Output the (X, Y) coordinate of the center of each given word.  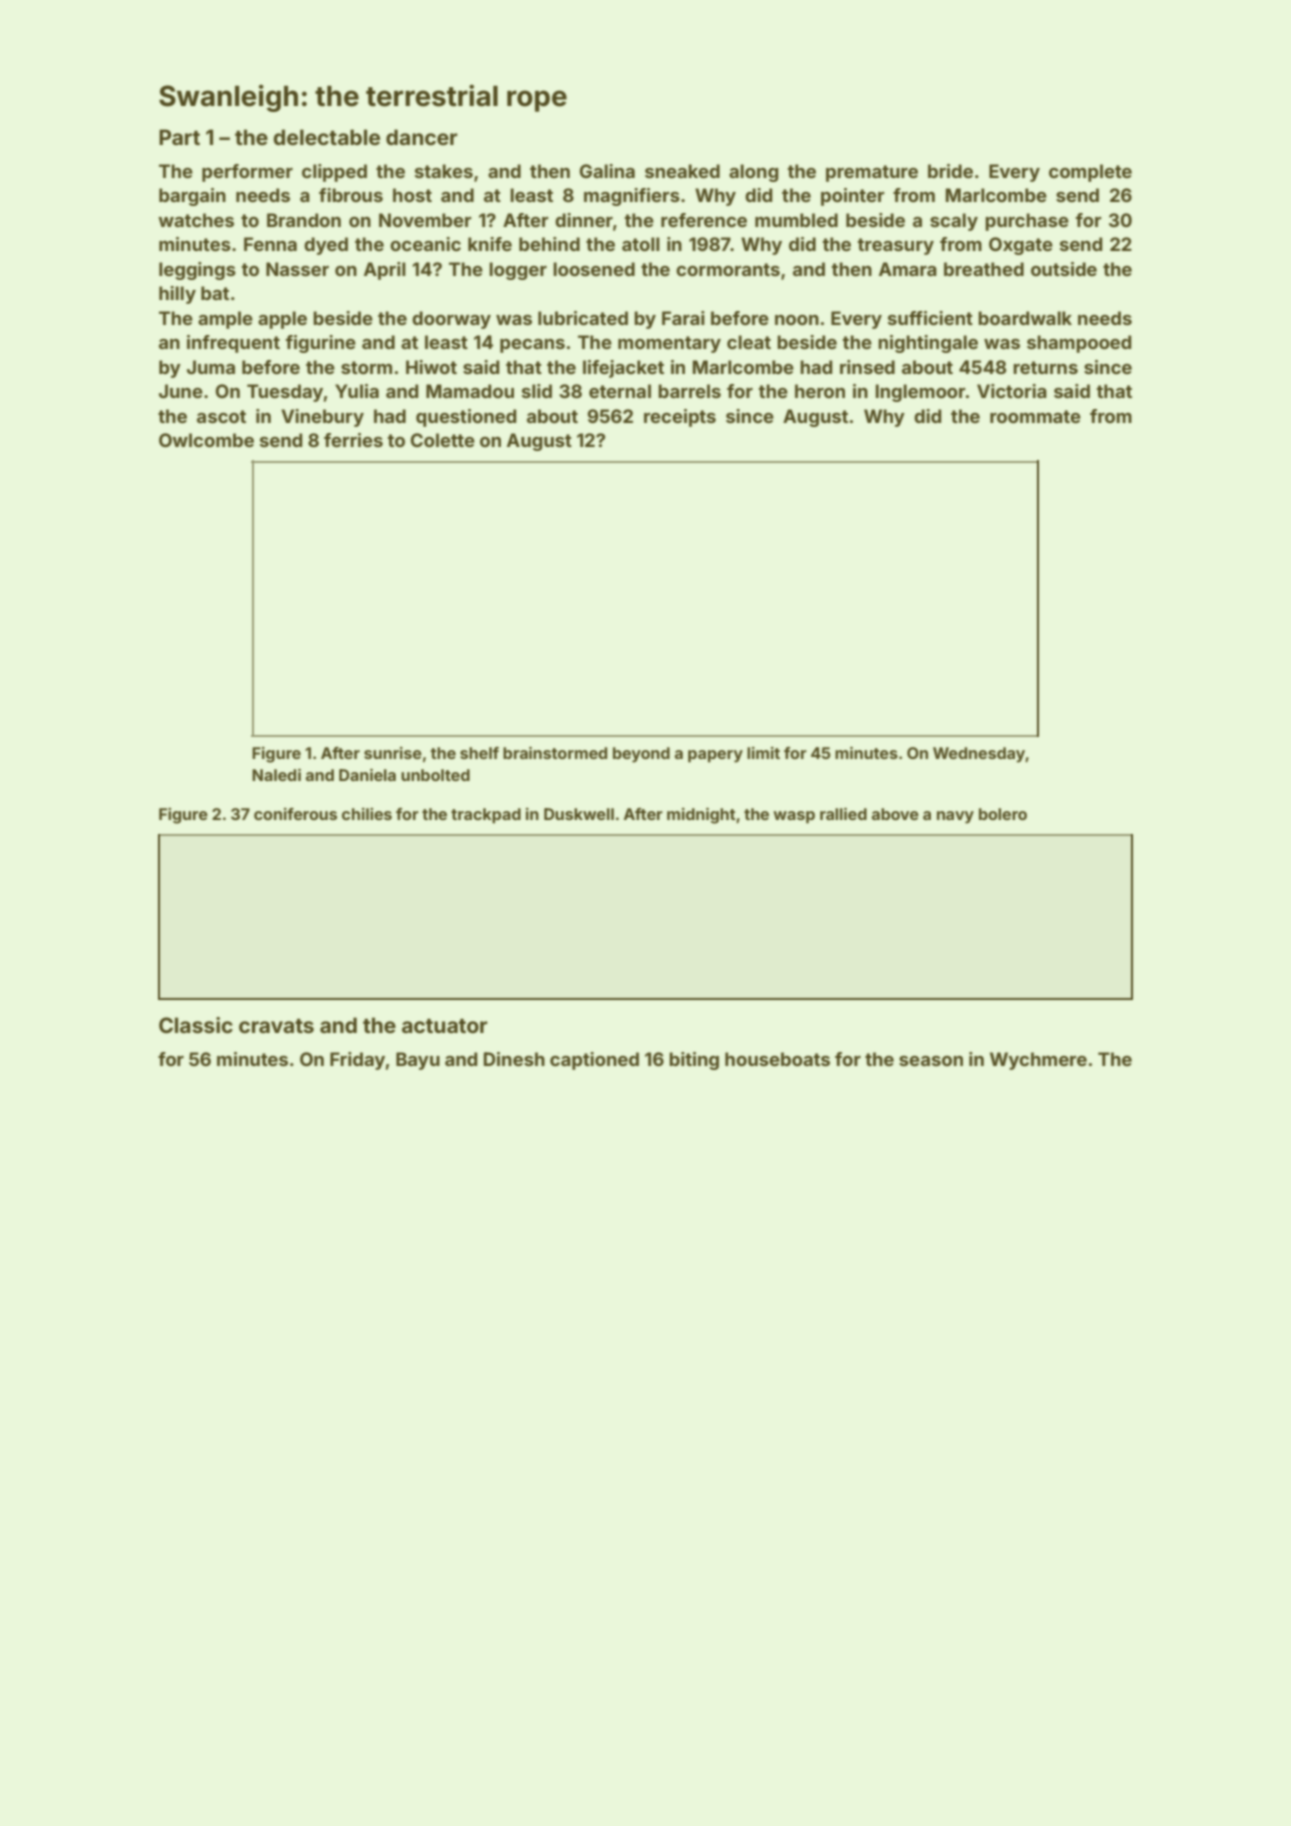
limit (763, 753)
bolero (1003, 814)
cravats (276, 1026)
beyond (641, 755)
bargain (192, 197)
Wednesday (979, 755)
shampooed (1079, 344)
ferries (353, 440)
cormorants (728, 269)
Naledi (276, 775)
